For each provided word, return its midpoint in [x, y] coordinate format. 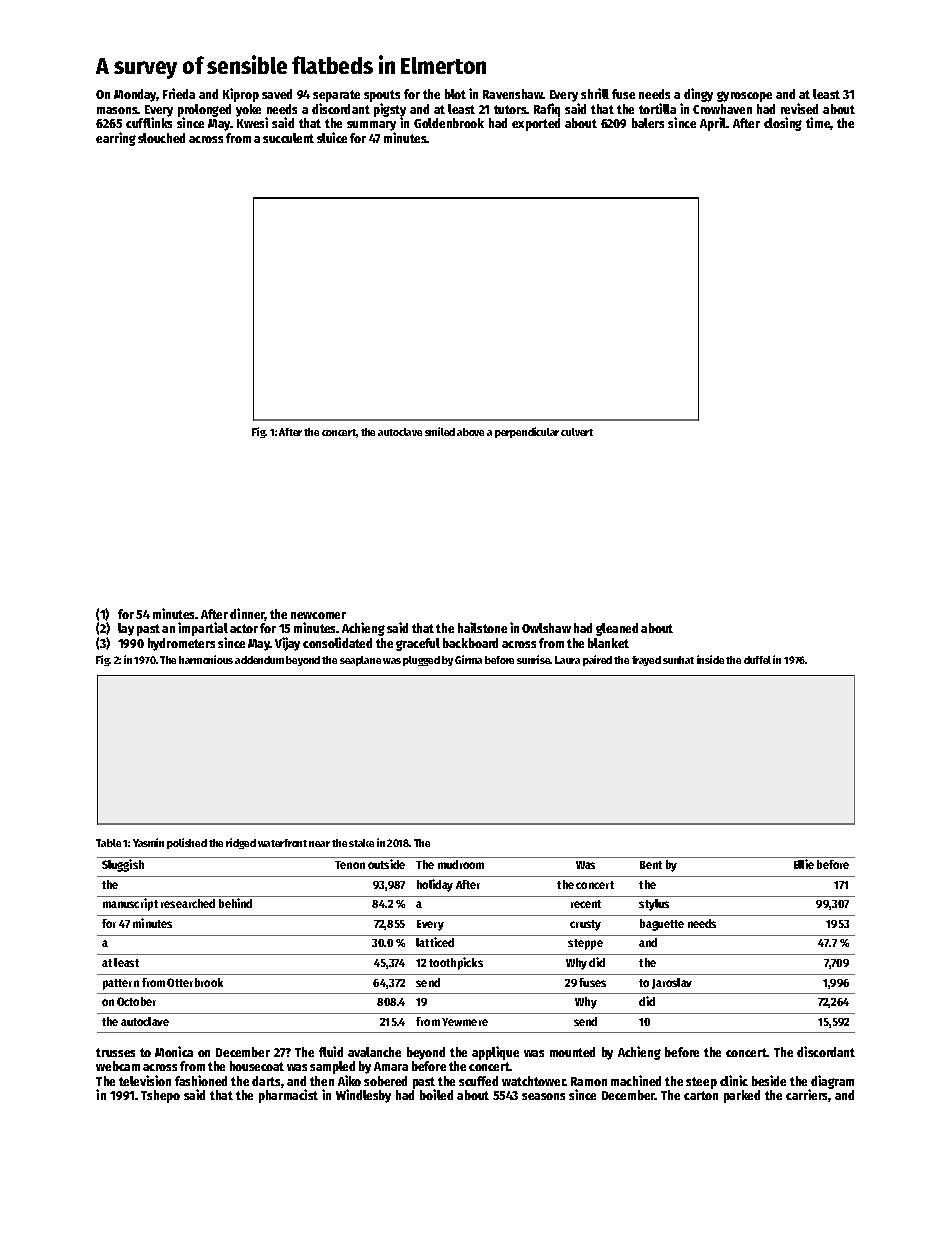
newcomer [318, 615]
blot [455, 94]
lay [126, 629]
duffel [757, 660]
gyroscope [744, 96]
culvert [577, 432]
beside [769, 1080]
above [470, 432]
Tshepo [160, 1096]
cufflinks [149, 123]
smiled [440, 431]
